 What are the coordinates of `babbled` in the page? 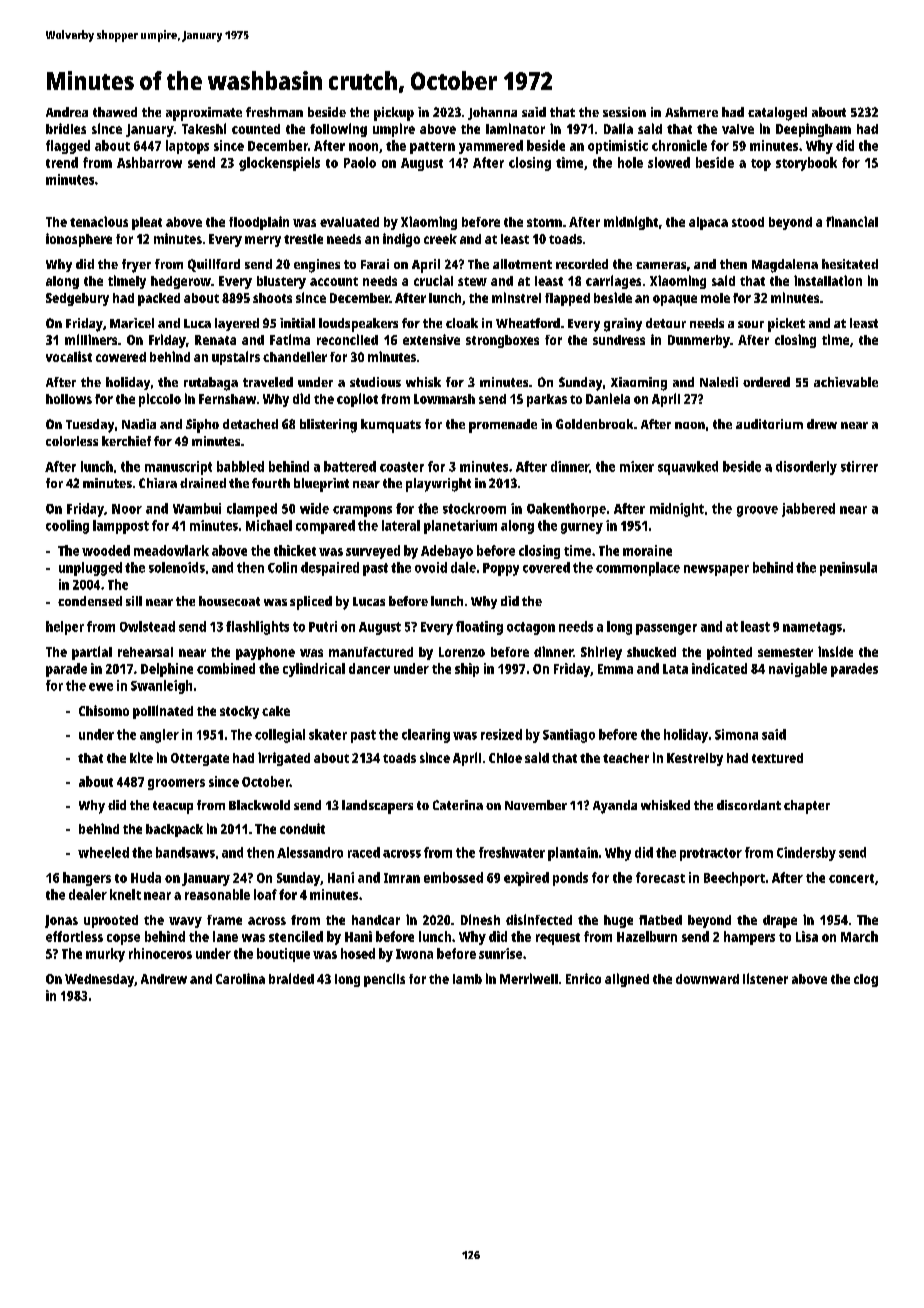 It's located at (240, 466).
